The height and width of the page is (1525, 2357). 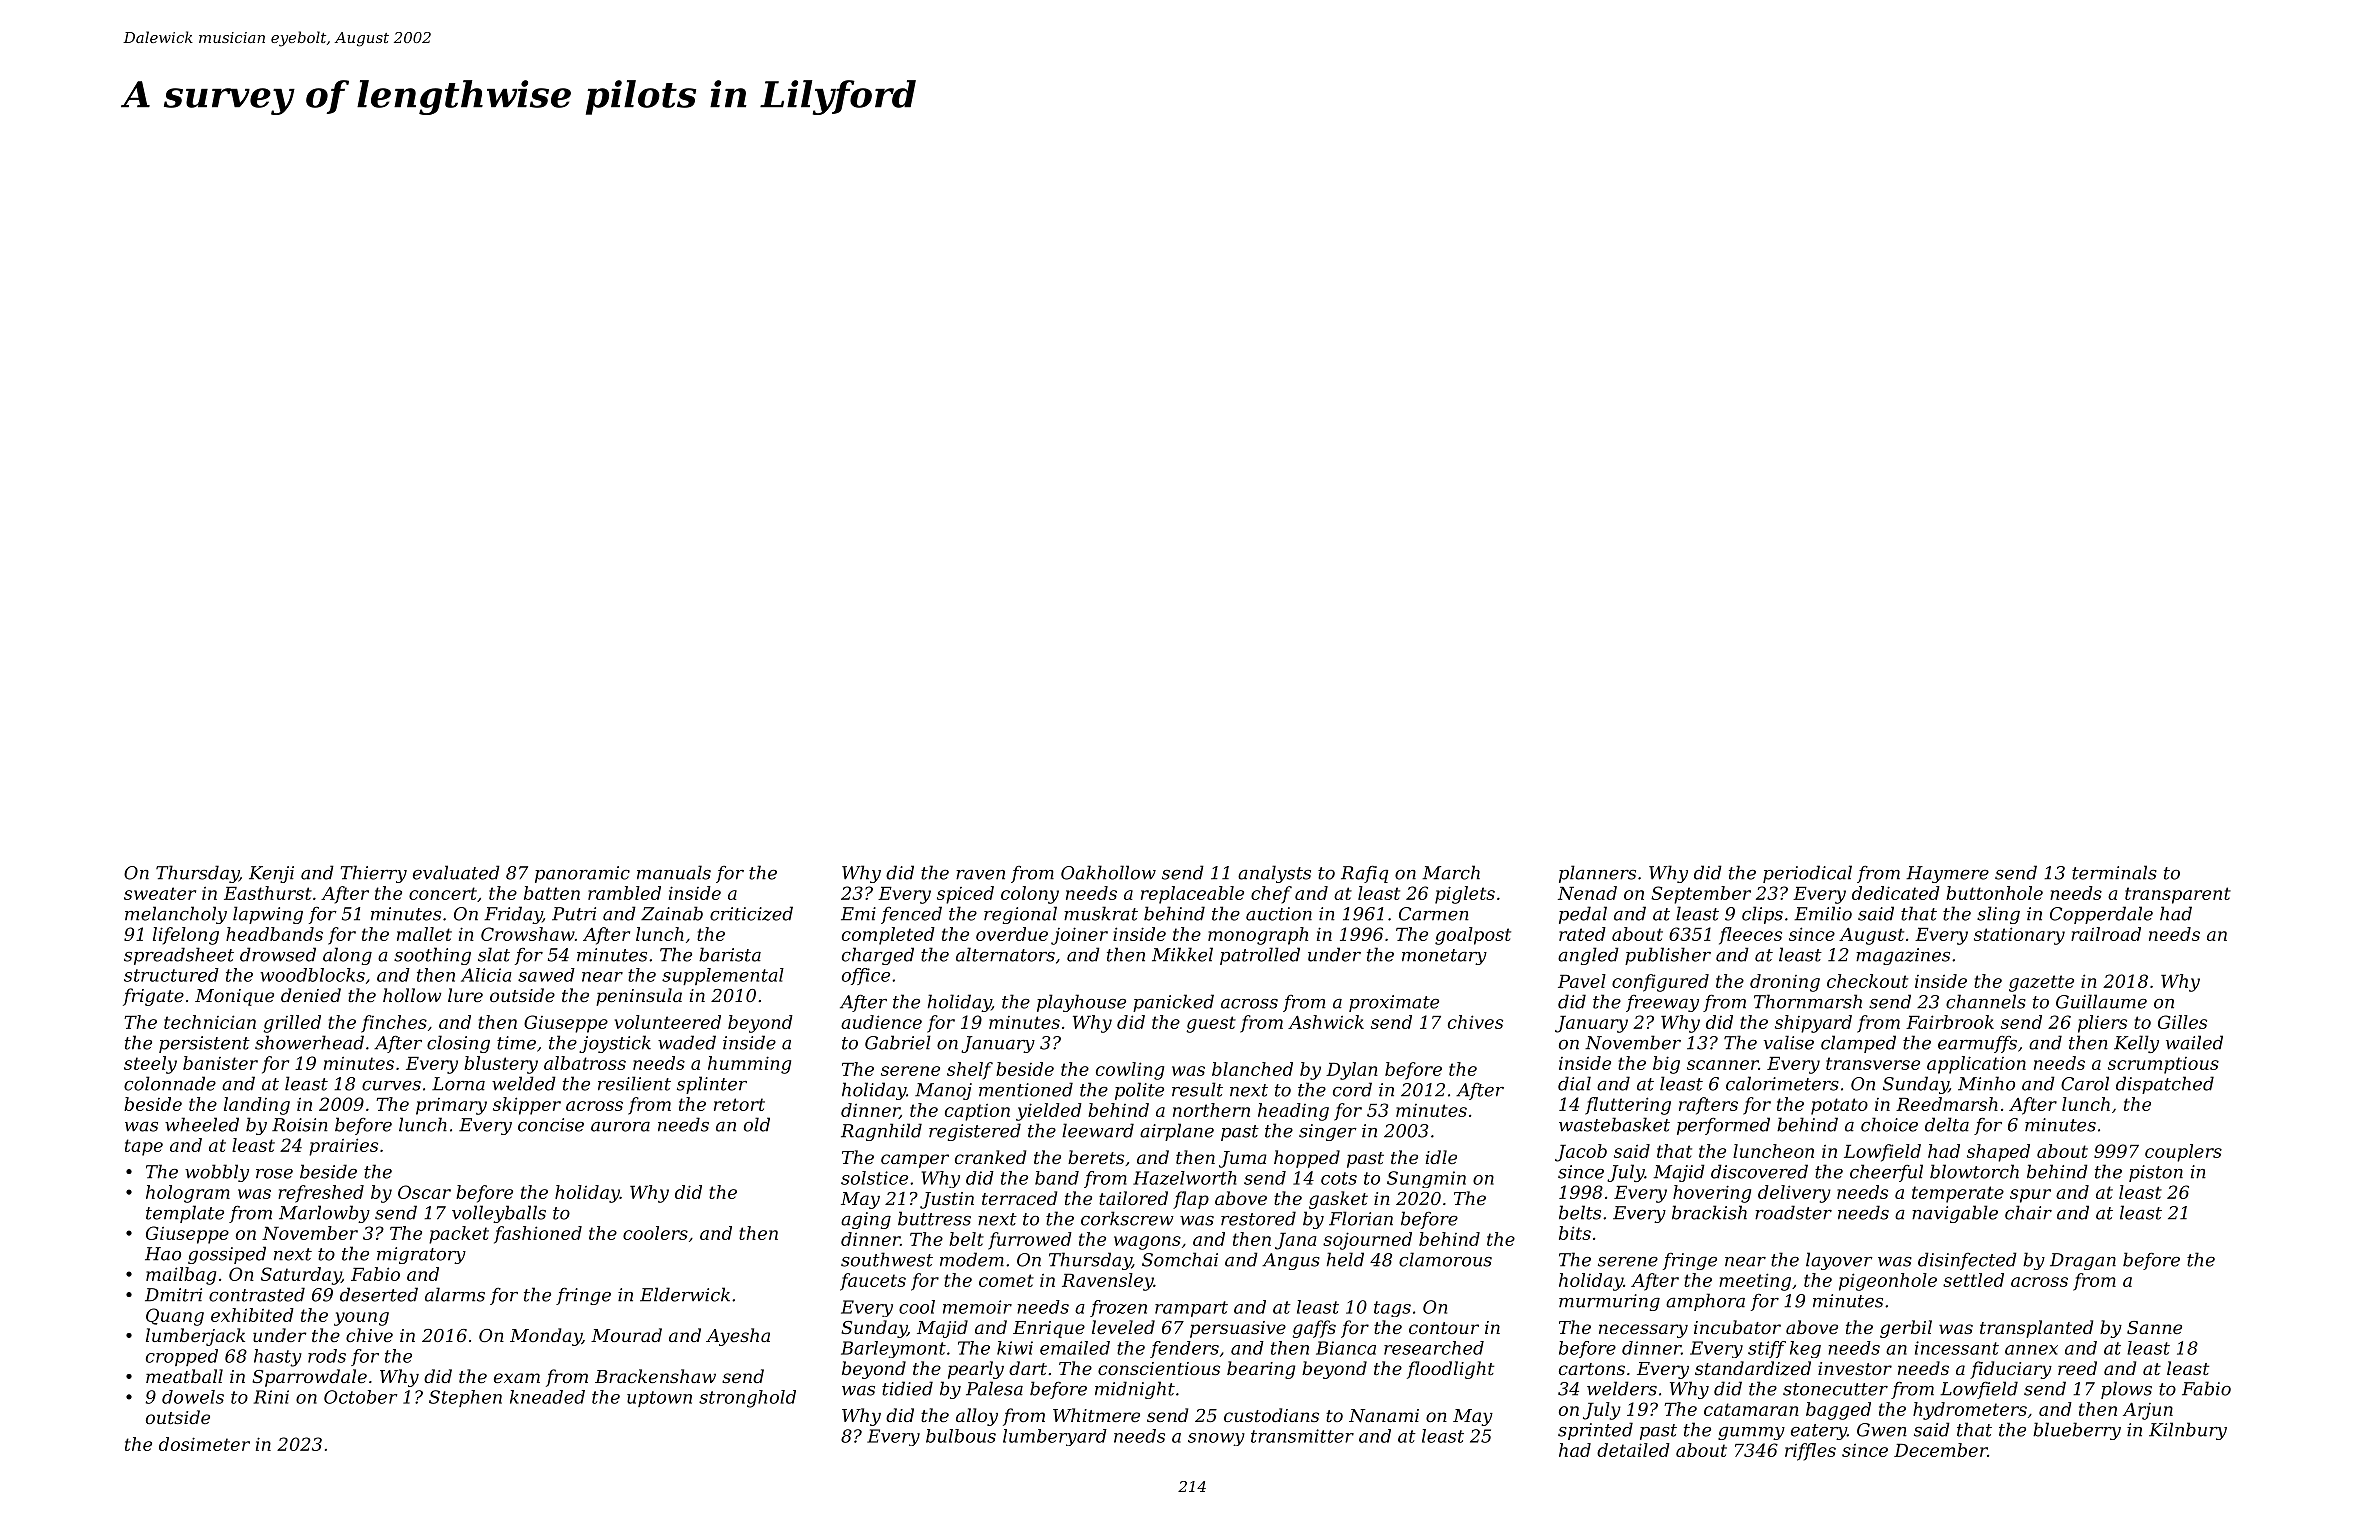 I want to click on dart, so click(x=1028, y=1368).
